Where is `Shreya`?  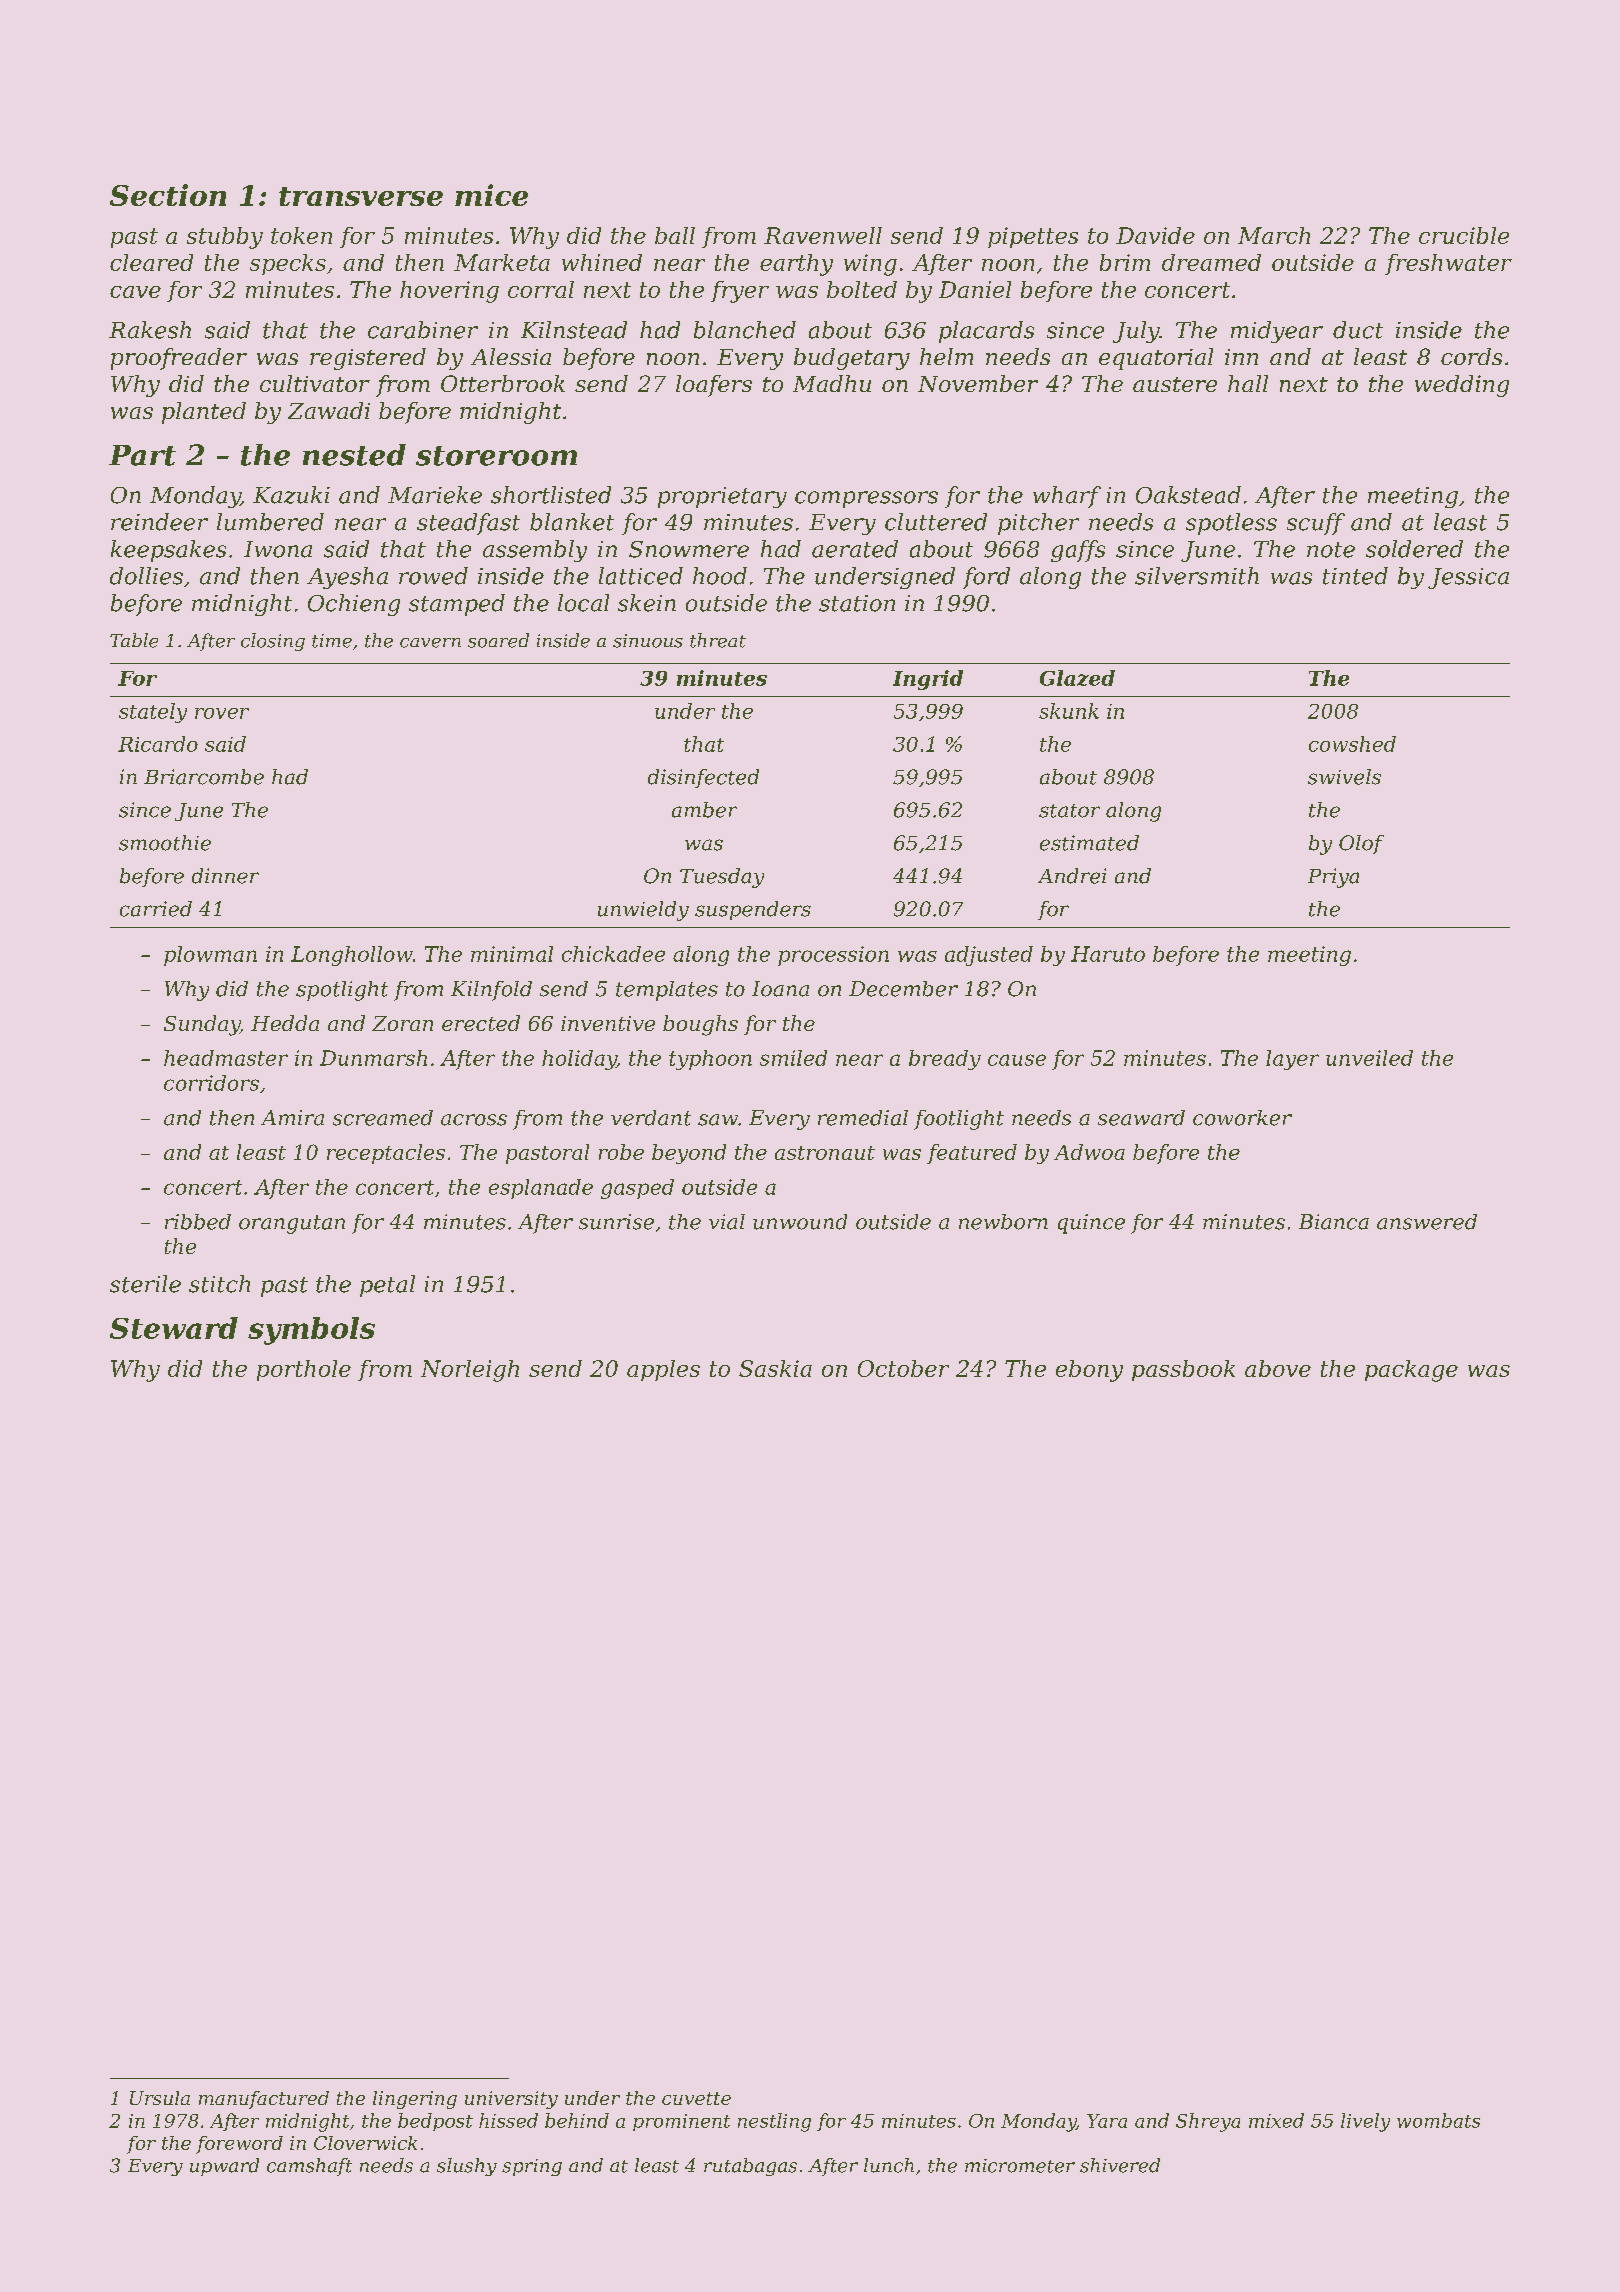
Shreya is located at coordinates (1208, 2122).
